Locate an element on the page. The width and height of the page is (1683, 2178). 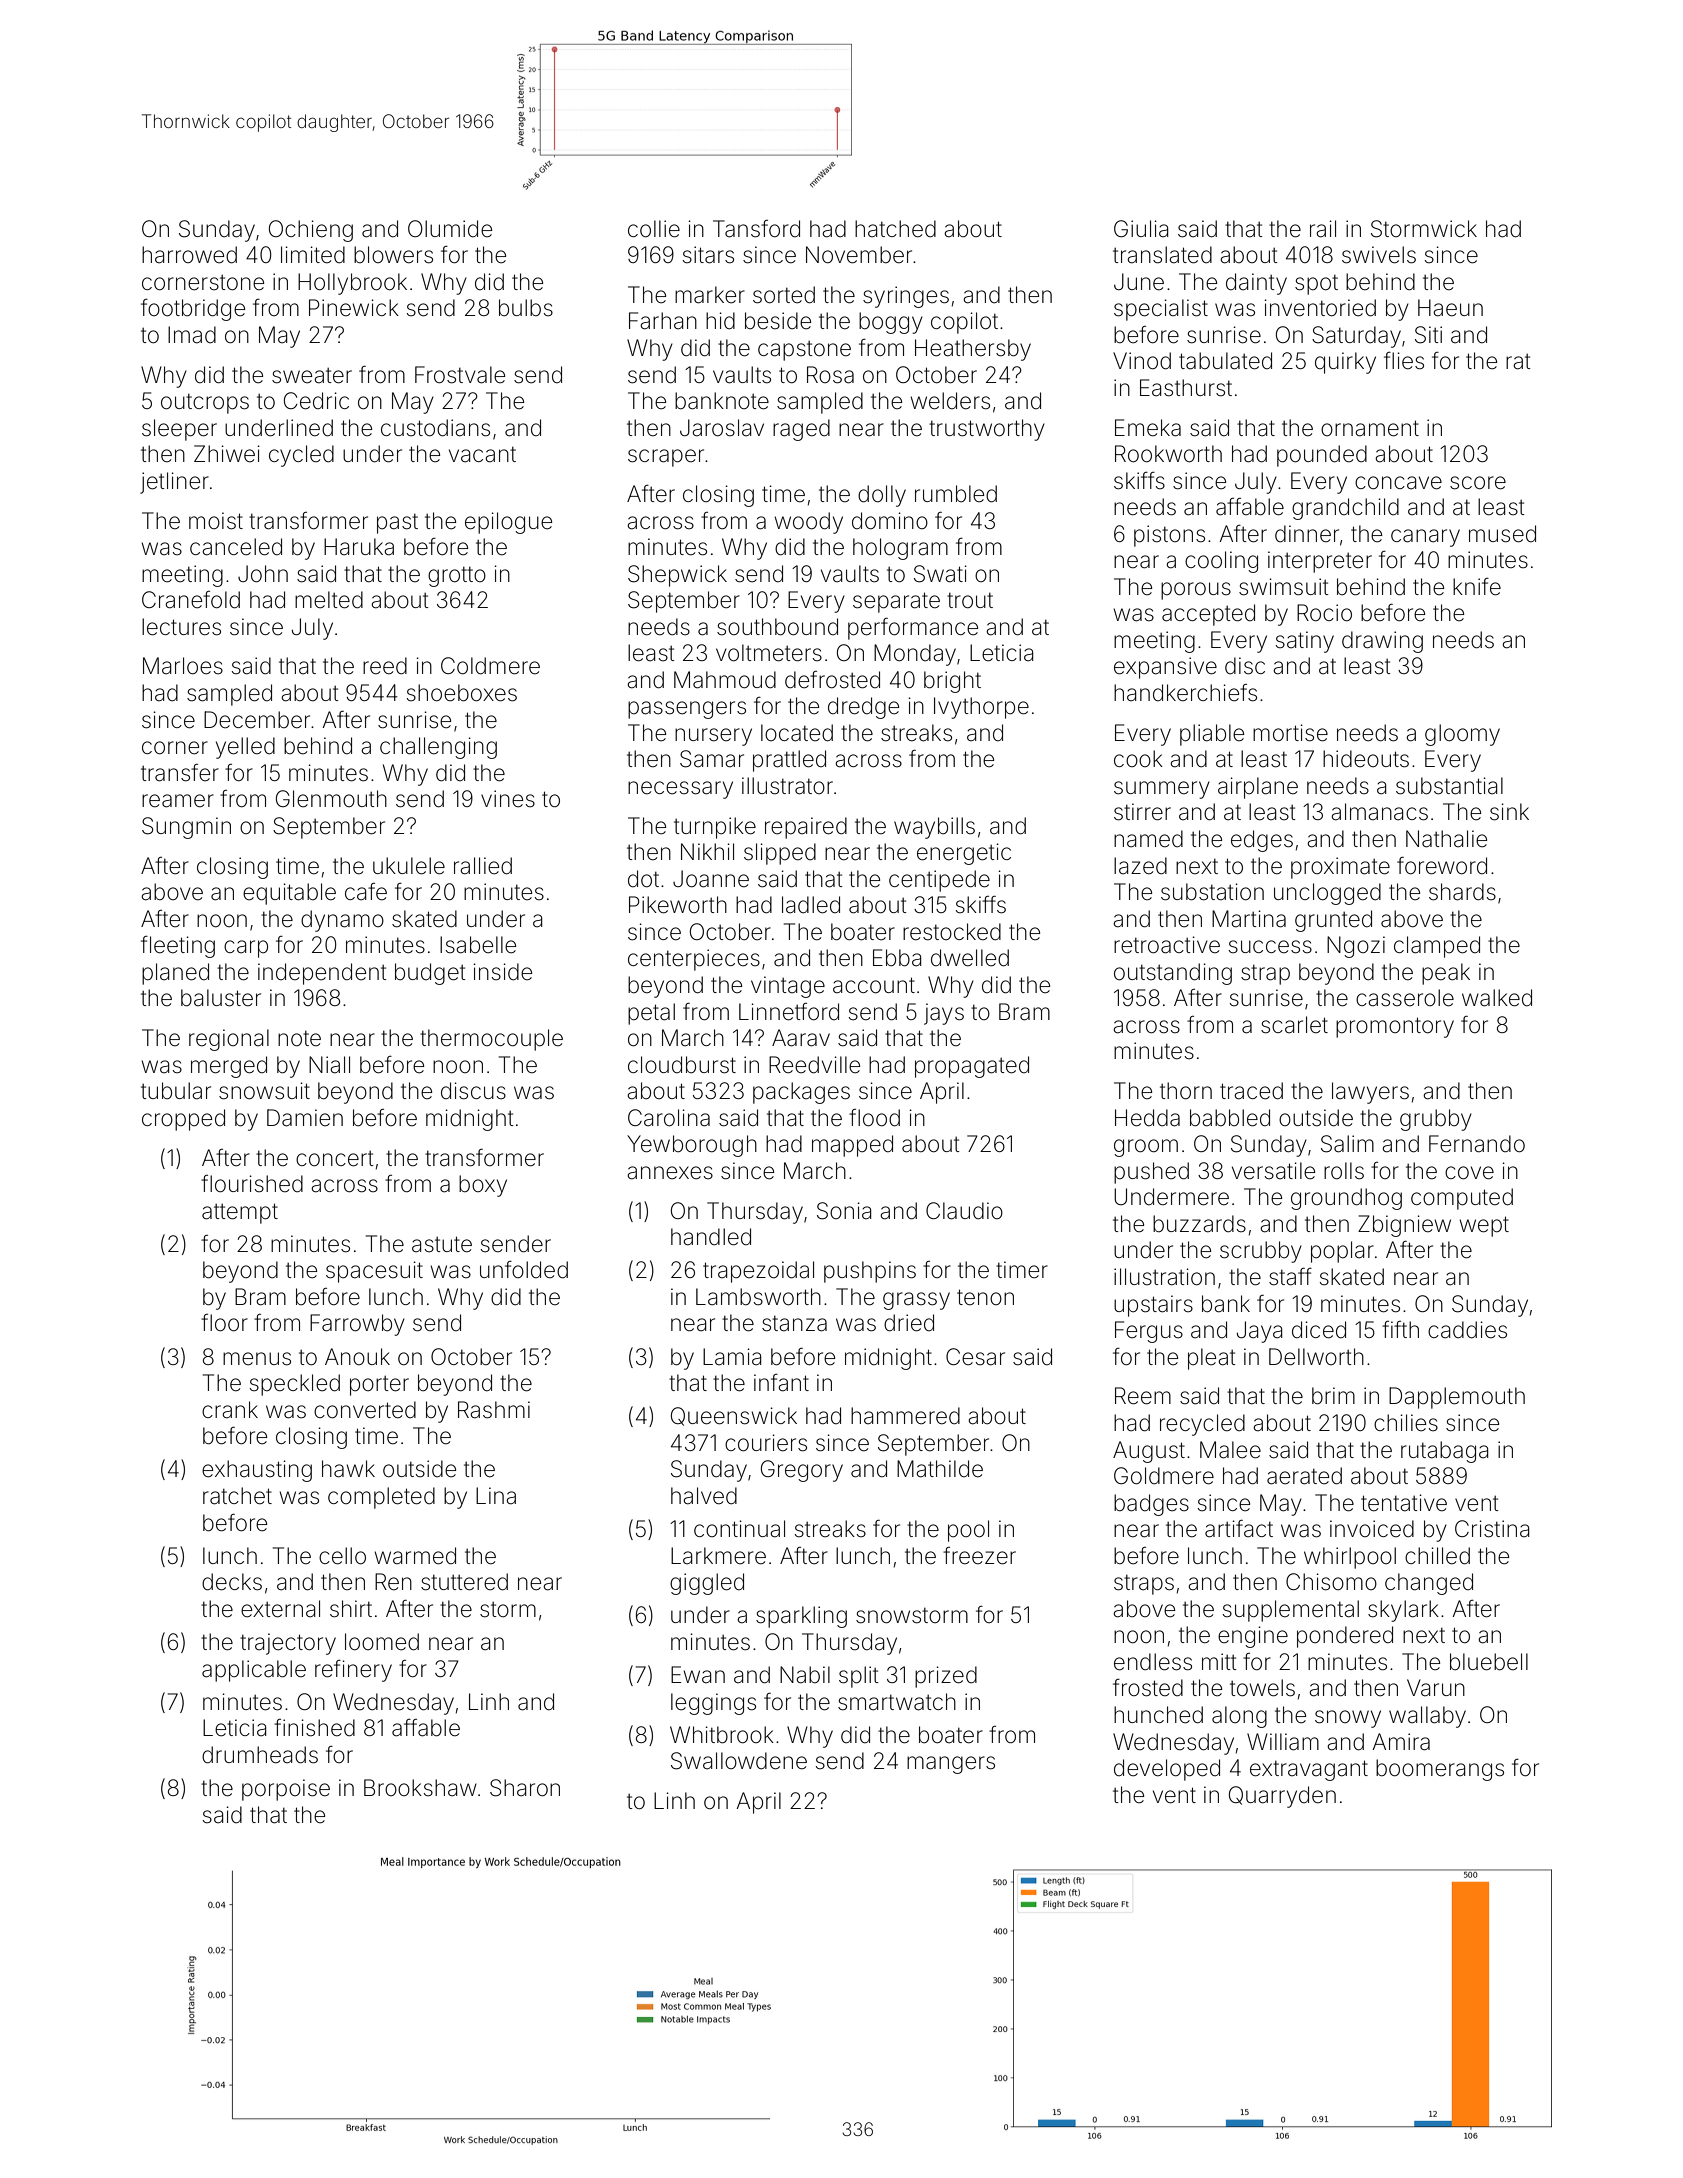
poplar is located at coordinates (1342, 1252).
